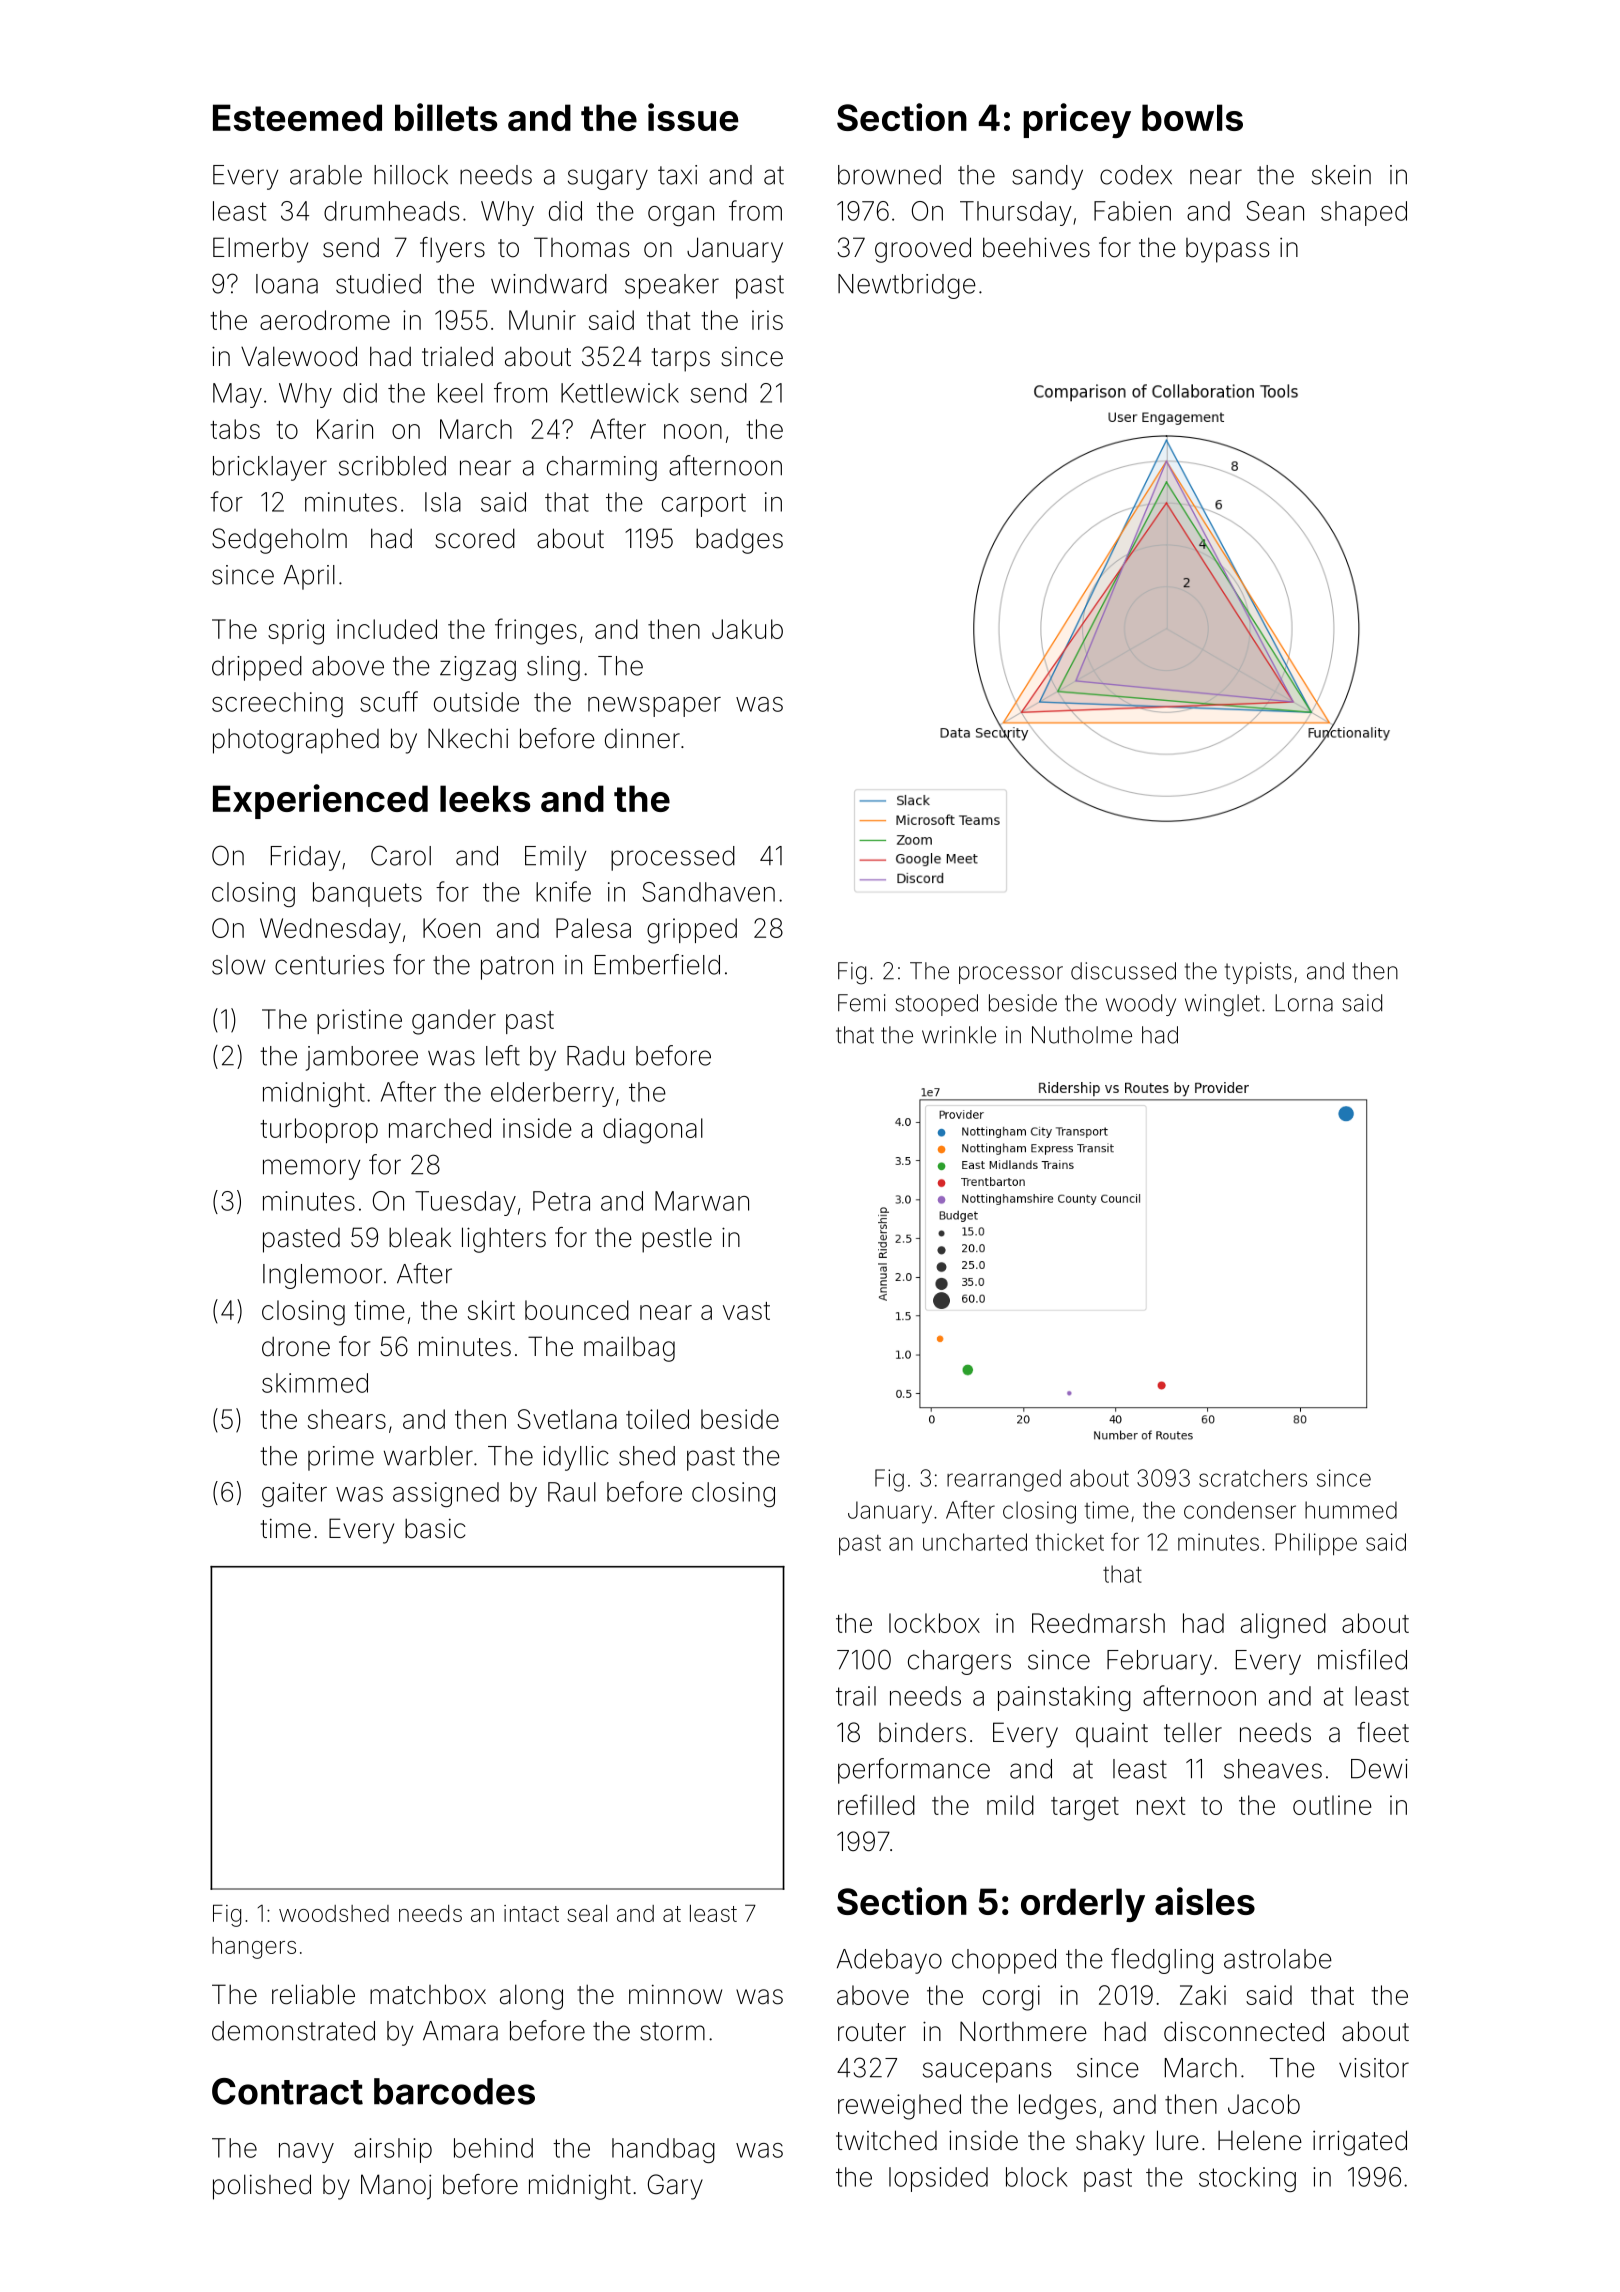  Describe the element at coordinates (938, 2179) in the screenshot. I see `lopsided` at that location.
